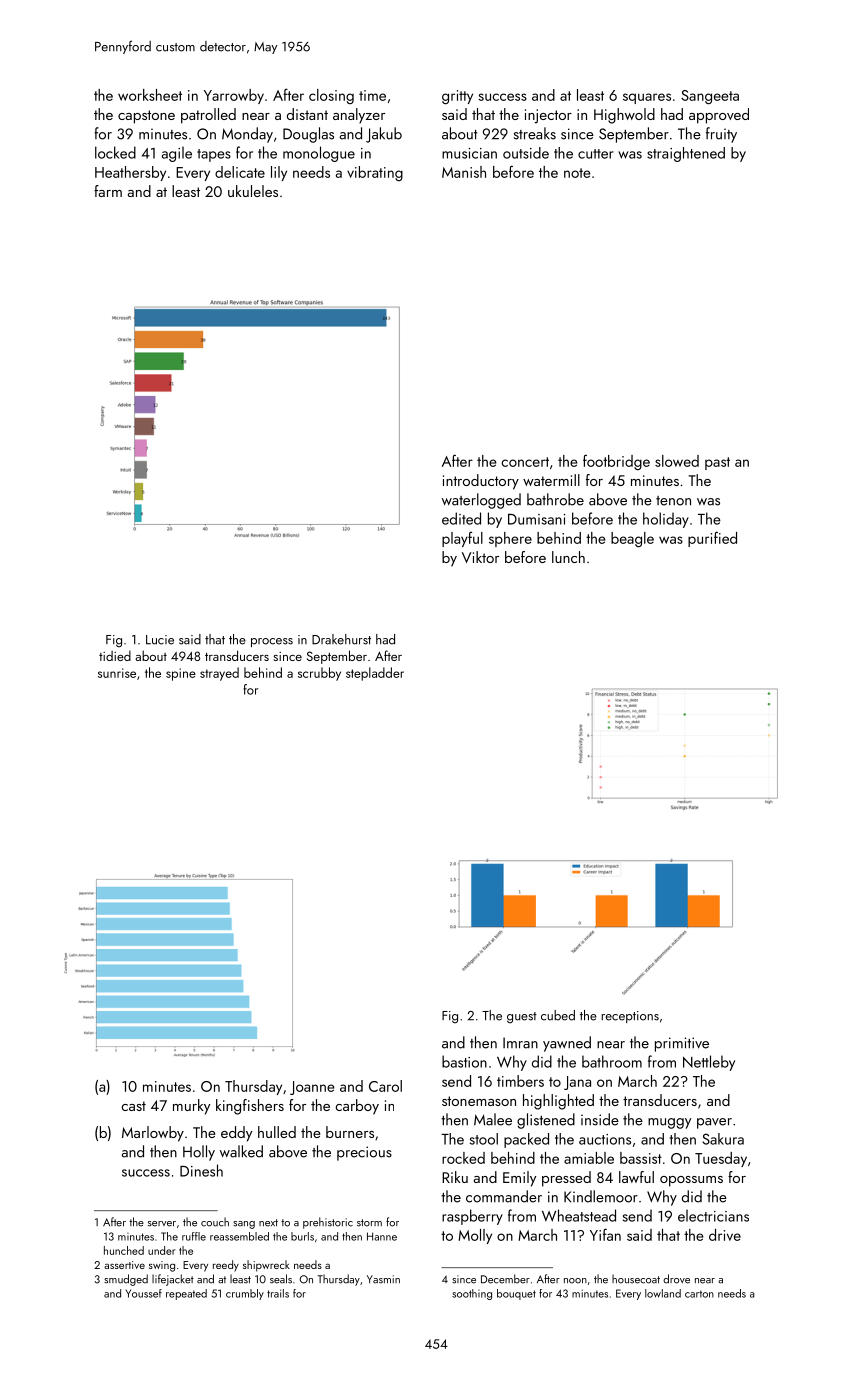 The width and height of the document is (849, 1400). I want to click on concert, so click(525, 462).
